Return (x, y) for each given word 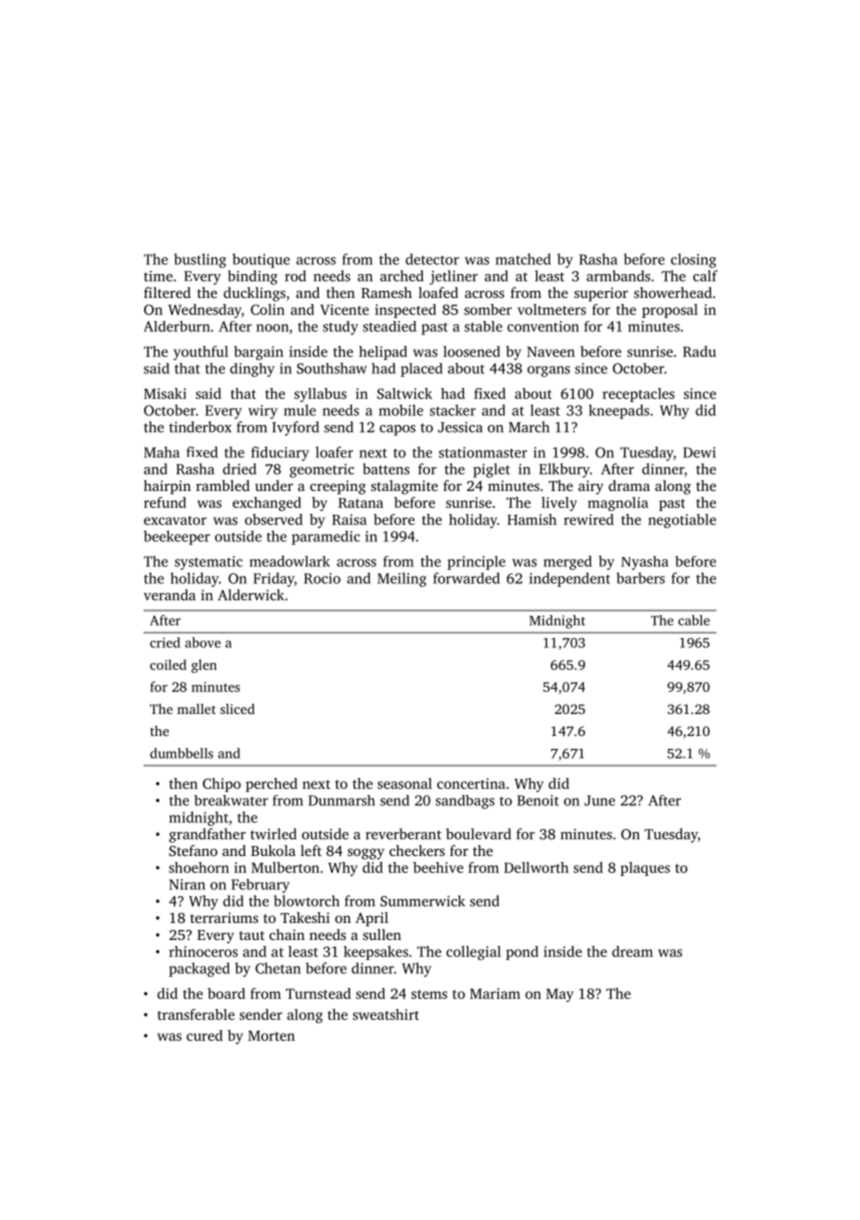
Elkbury (564, 470)
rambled (223, 485)
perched (272, 785)
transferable (196, 1014)
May (560, 995)
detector (432, 259)
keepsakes (376, 953)
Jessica (460, 427)
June (599, 800)
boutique (261, 260)
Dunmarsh (341, 800)
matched (523, 259)
